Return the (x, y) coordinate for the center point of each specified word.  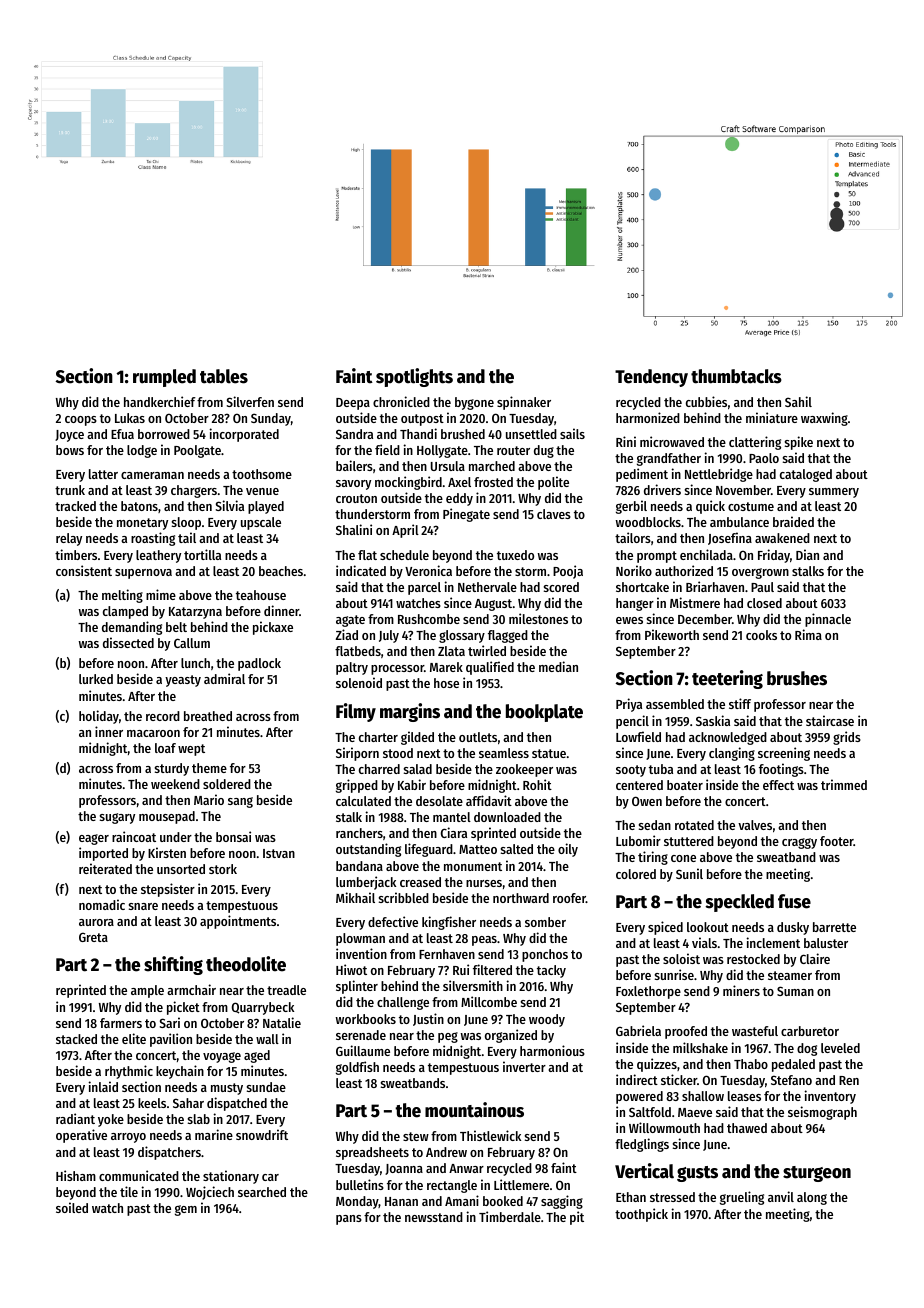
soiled (72, 1207)
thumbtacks (736, 376)
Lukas (130, 418)
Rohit (537, 784)
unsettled (531, 434)
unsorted (181, 869)
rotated (694, 825)
